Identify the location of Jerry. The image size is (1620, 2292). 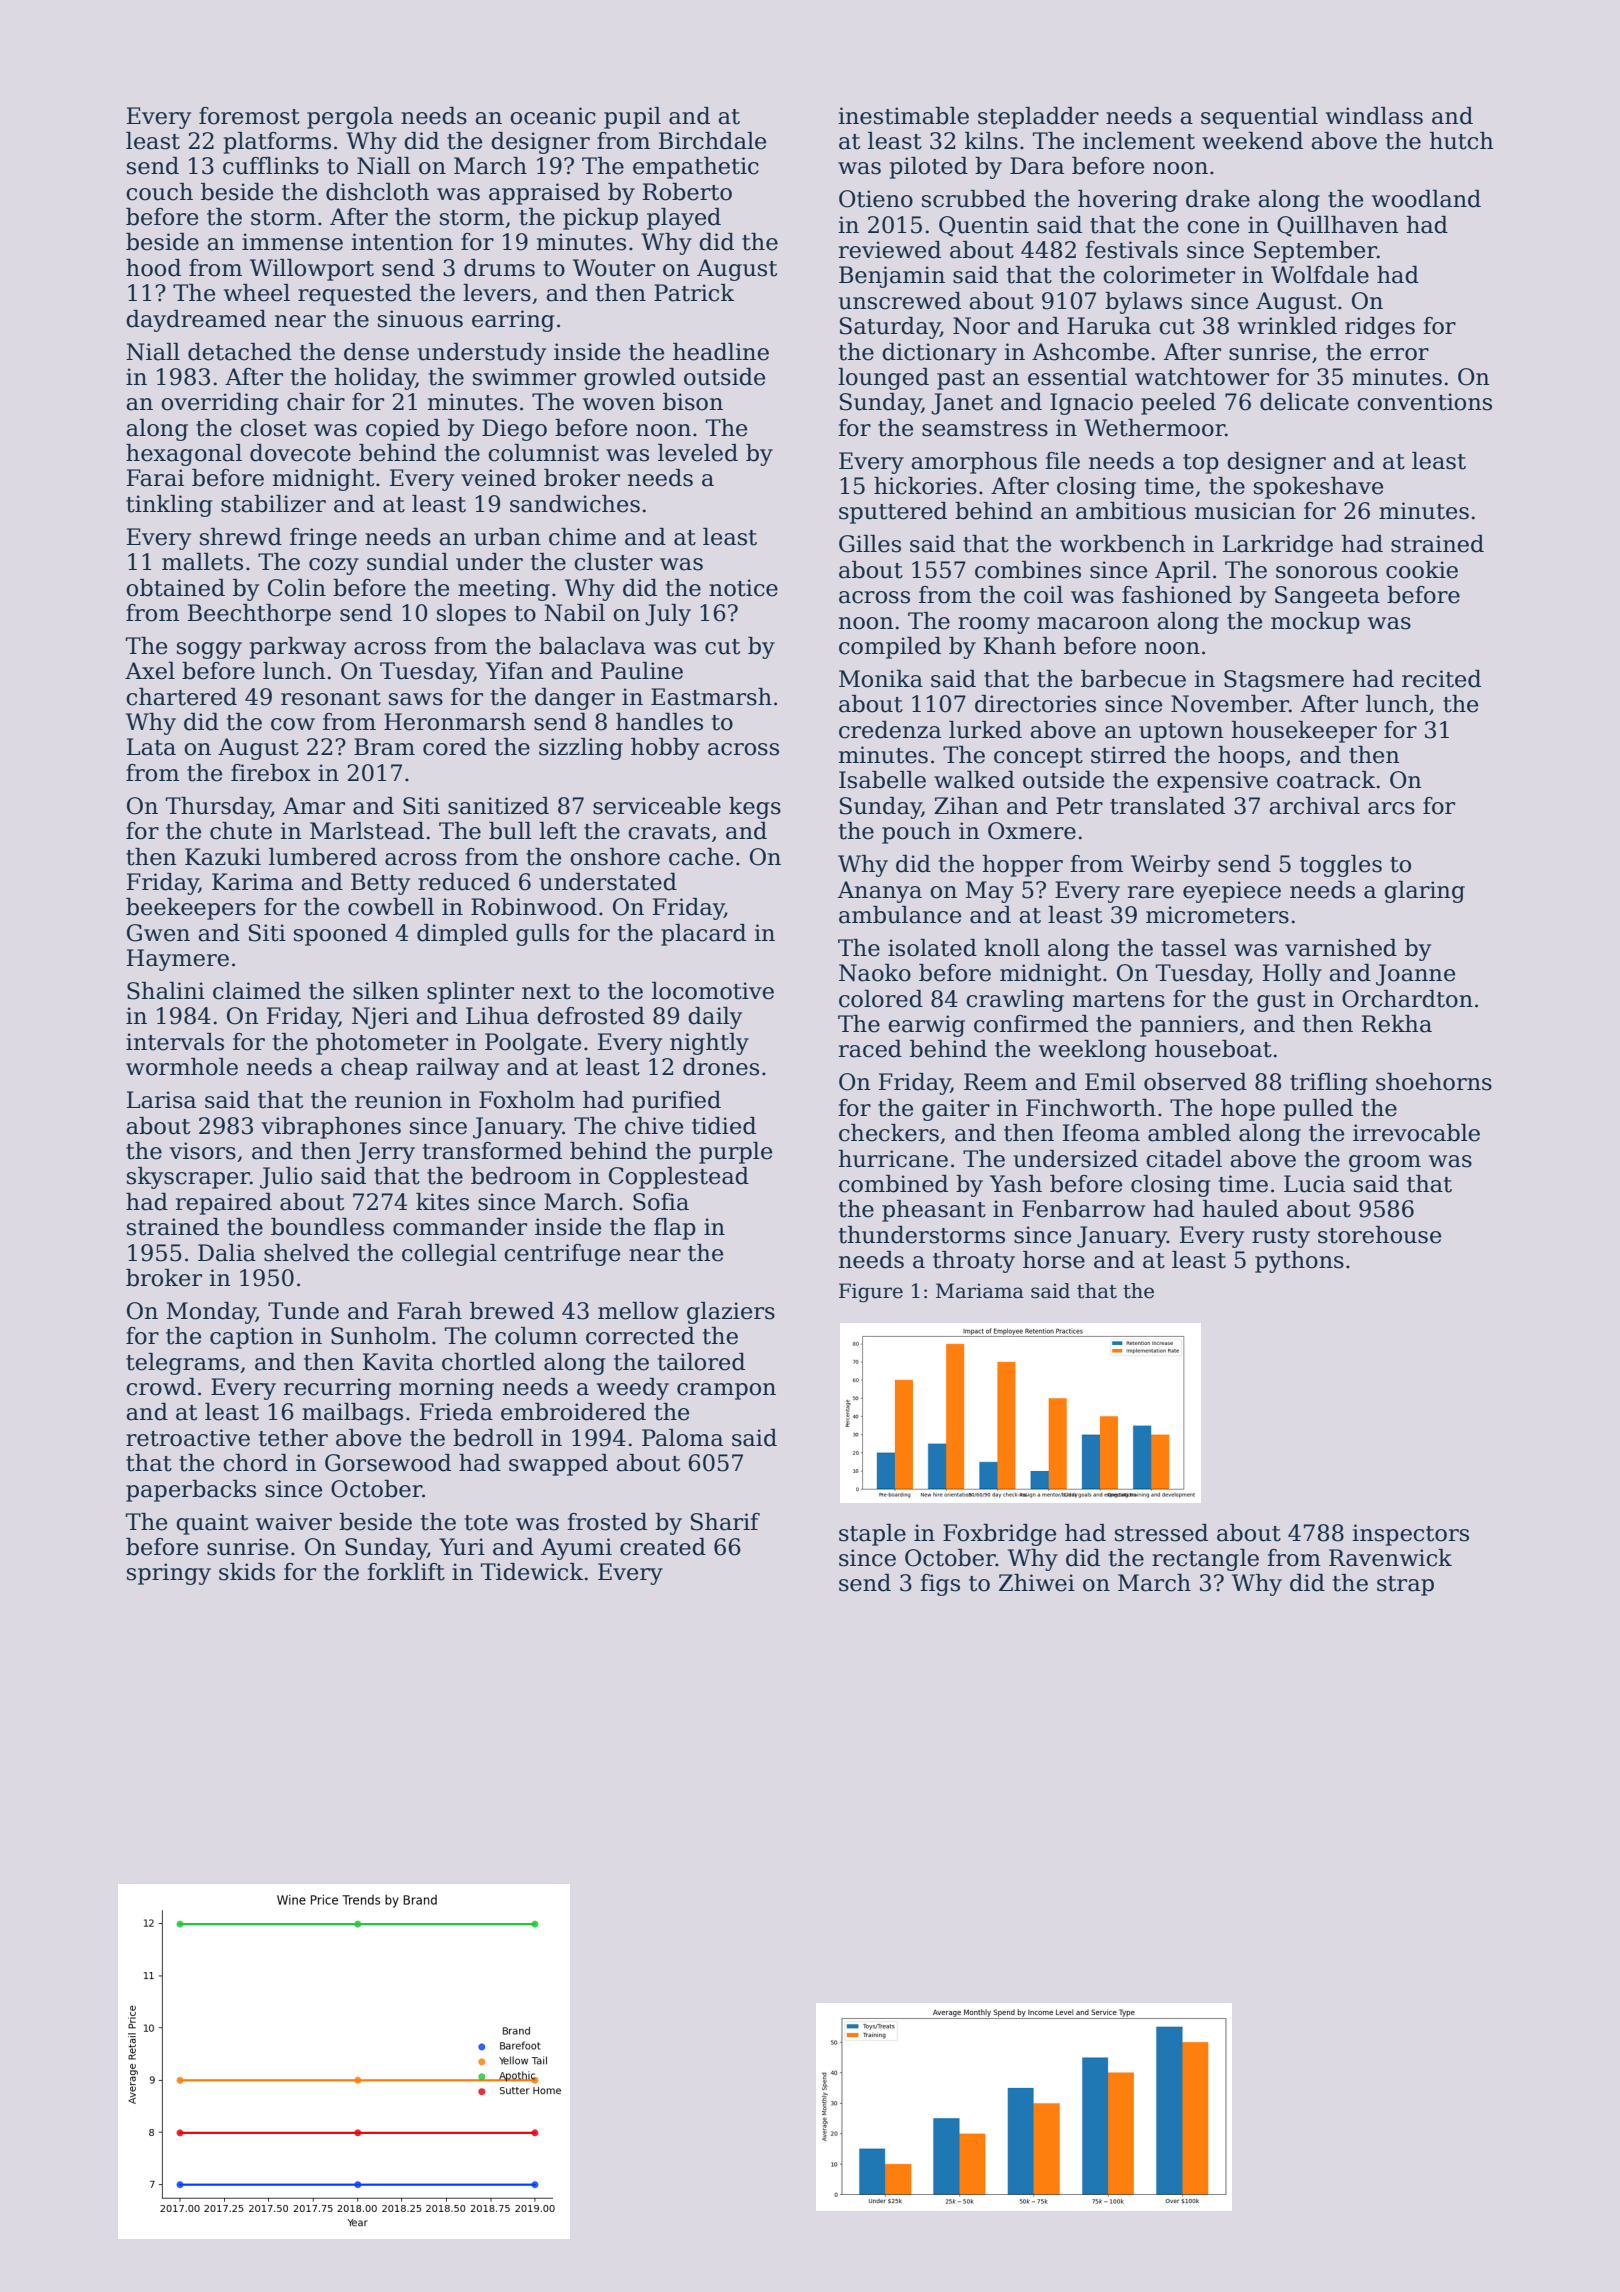
(385, 1153).
